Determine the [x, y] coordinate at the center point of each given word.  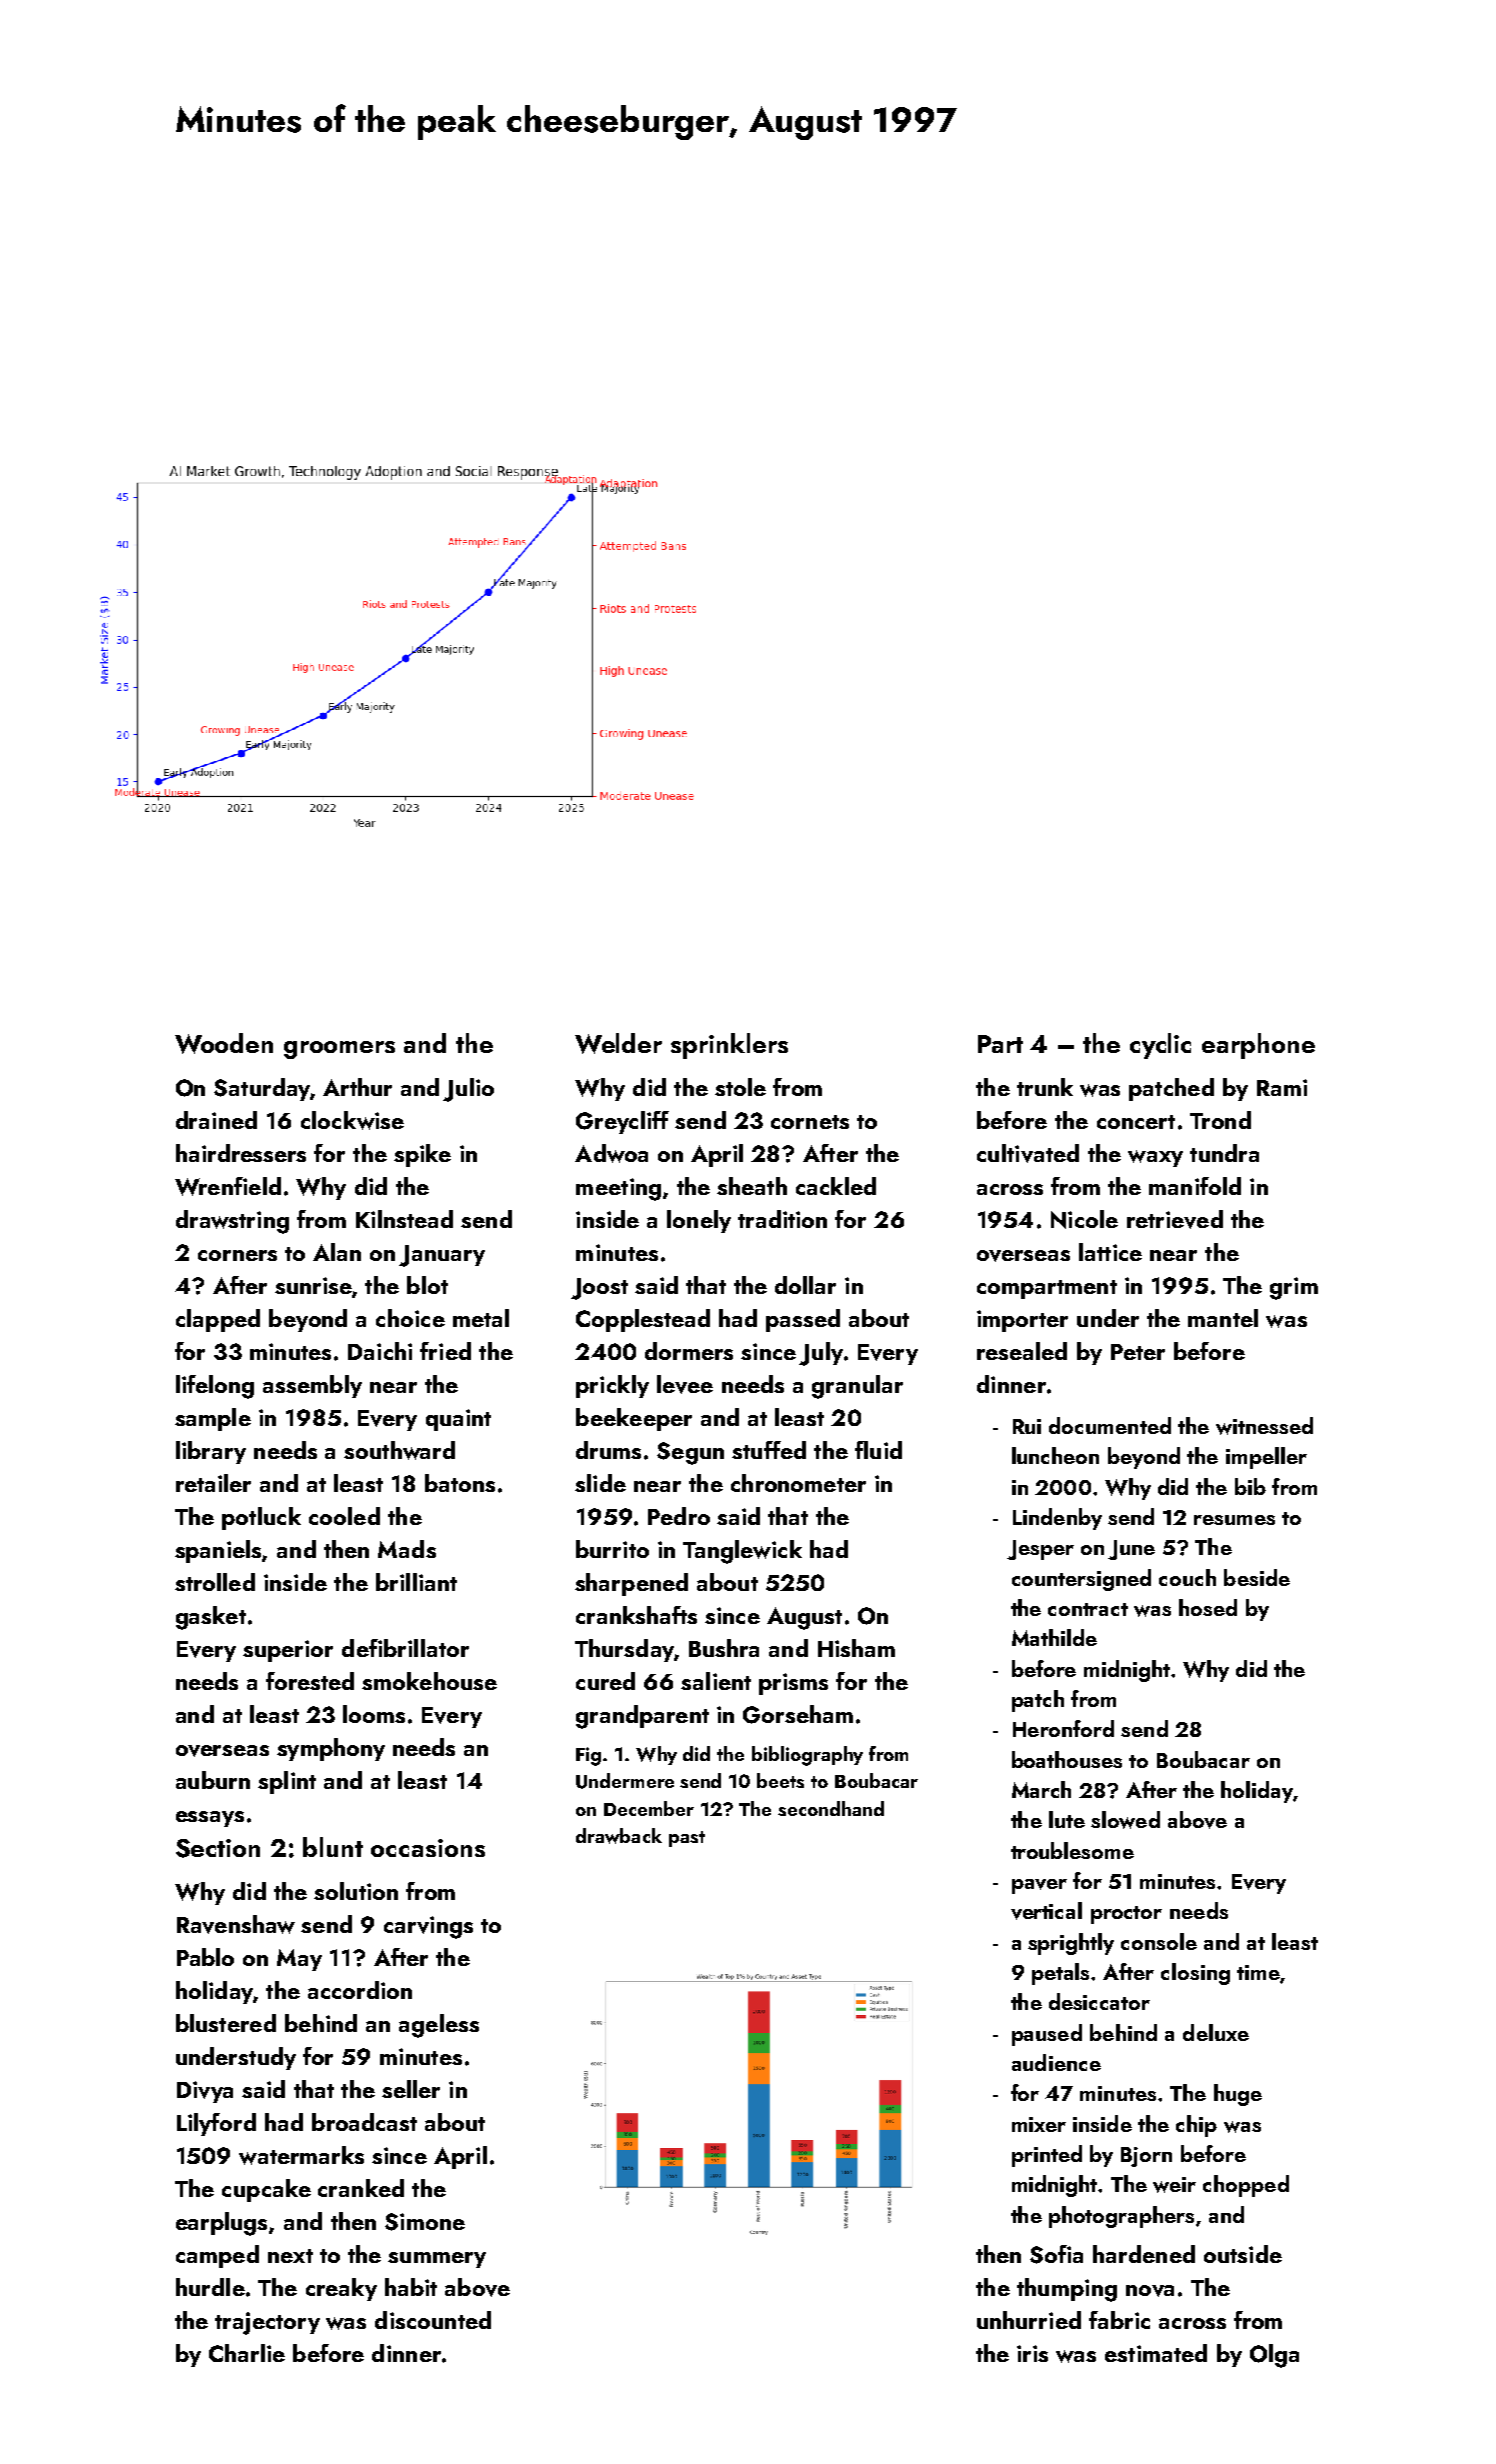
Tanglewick [742, 1552]
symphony [331, 1749]
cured [605, 1681]
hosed [1208, 1607]
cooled [344, 1516]
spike [422, 1155]
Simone [425, 2222]
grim [1294, 1288]
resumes [1234, 1520]
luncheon [1055, 1455]
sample [213, 1419]
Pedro [679, 1516]
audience [1056, 2062]
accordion [360, 1990]
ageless [439, 2026]
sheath [752, 1186]
